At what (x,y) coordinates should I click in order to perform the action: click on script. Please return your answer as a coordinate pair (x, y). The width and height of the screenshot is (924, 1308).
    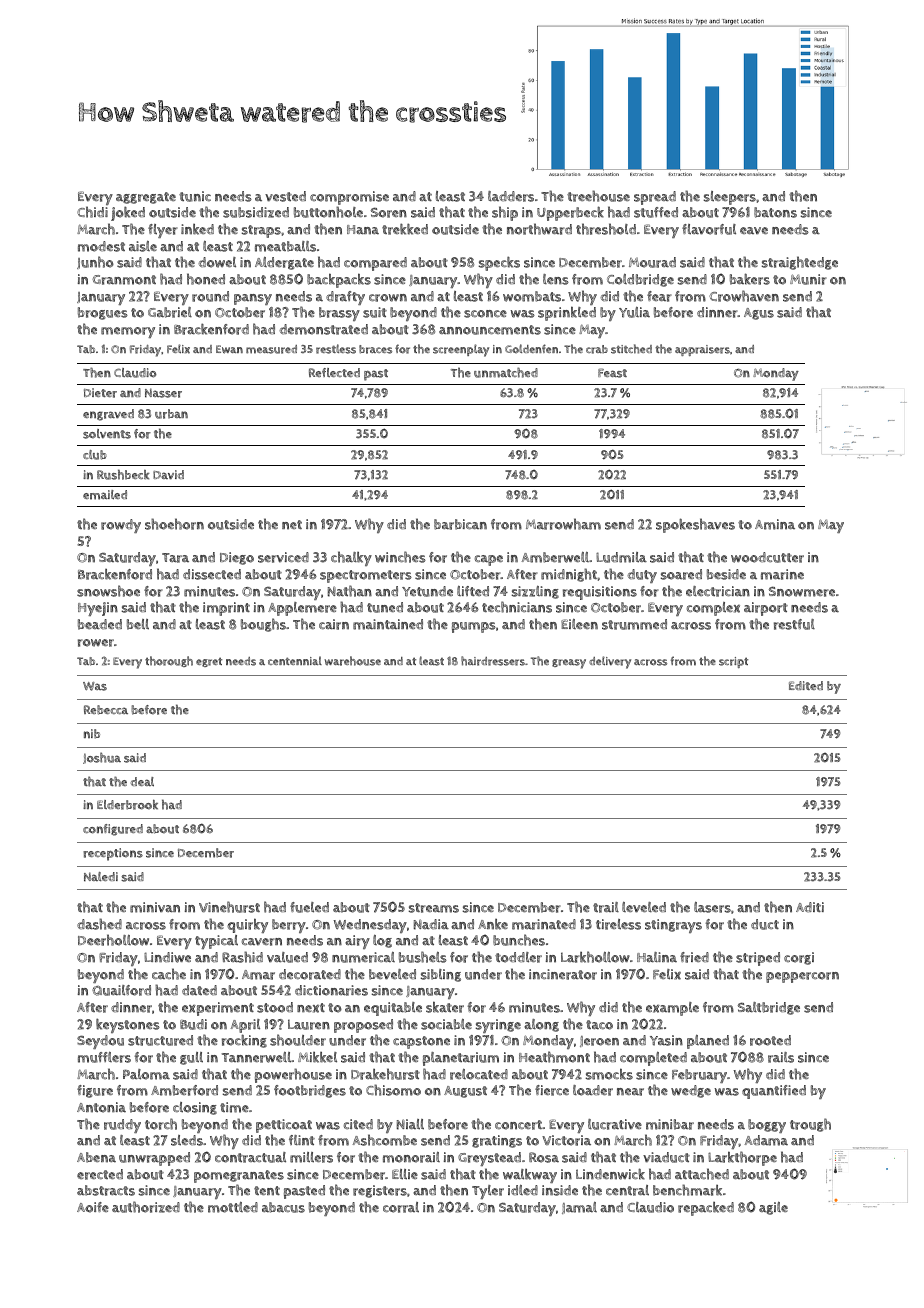
    Looking at the image, I should click on (733, 662).
